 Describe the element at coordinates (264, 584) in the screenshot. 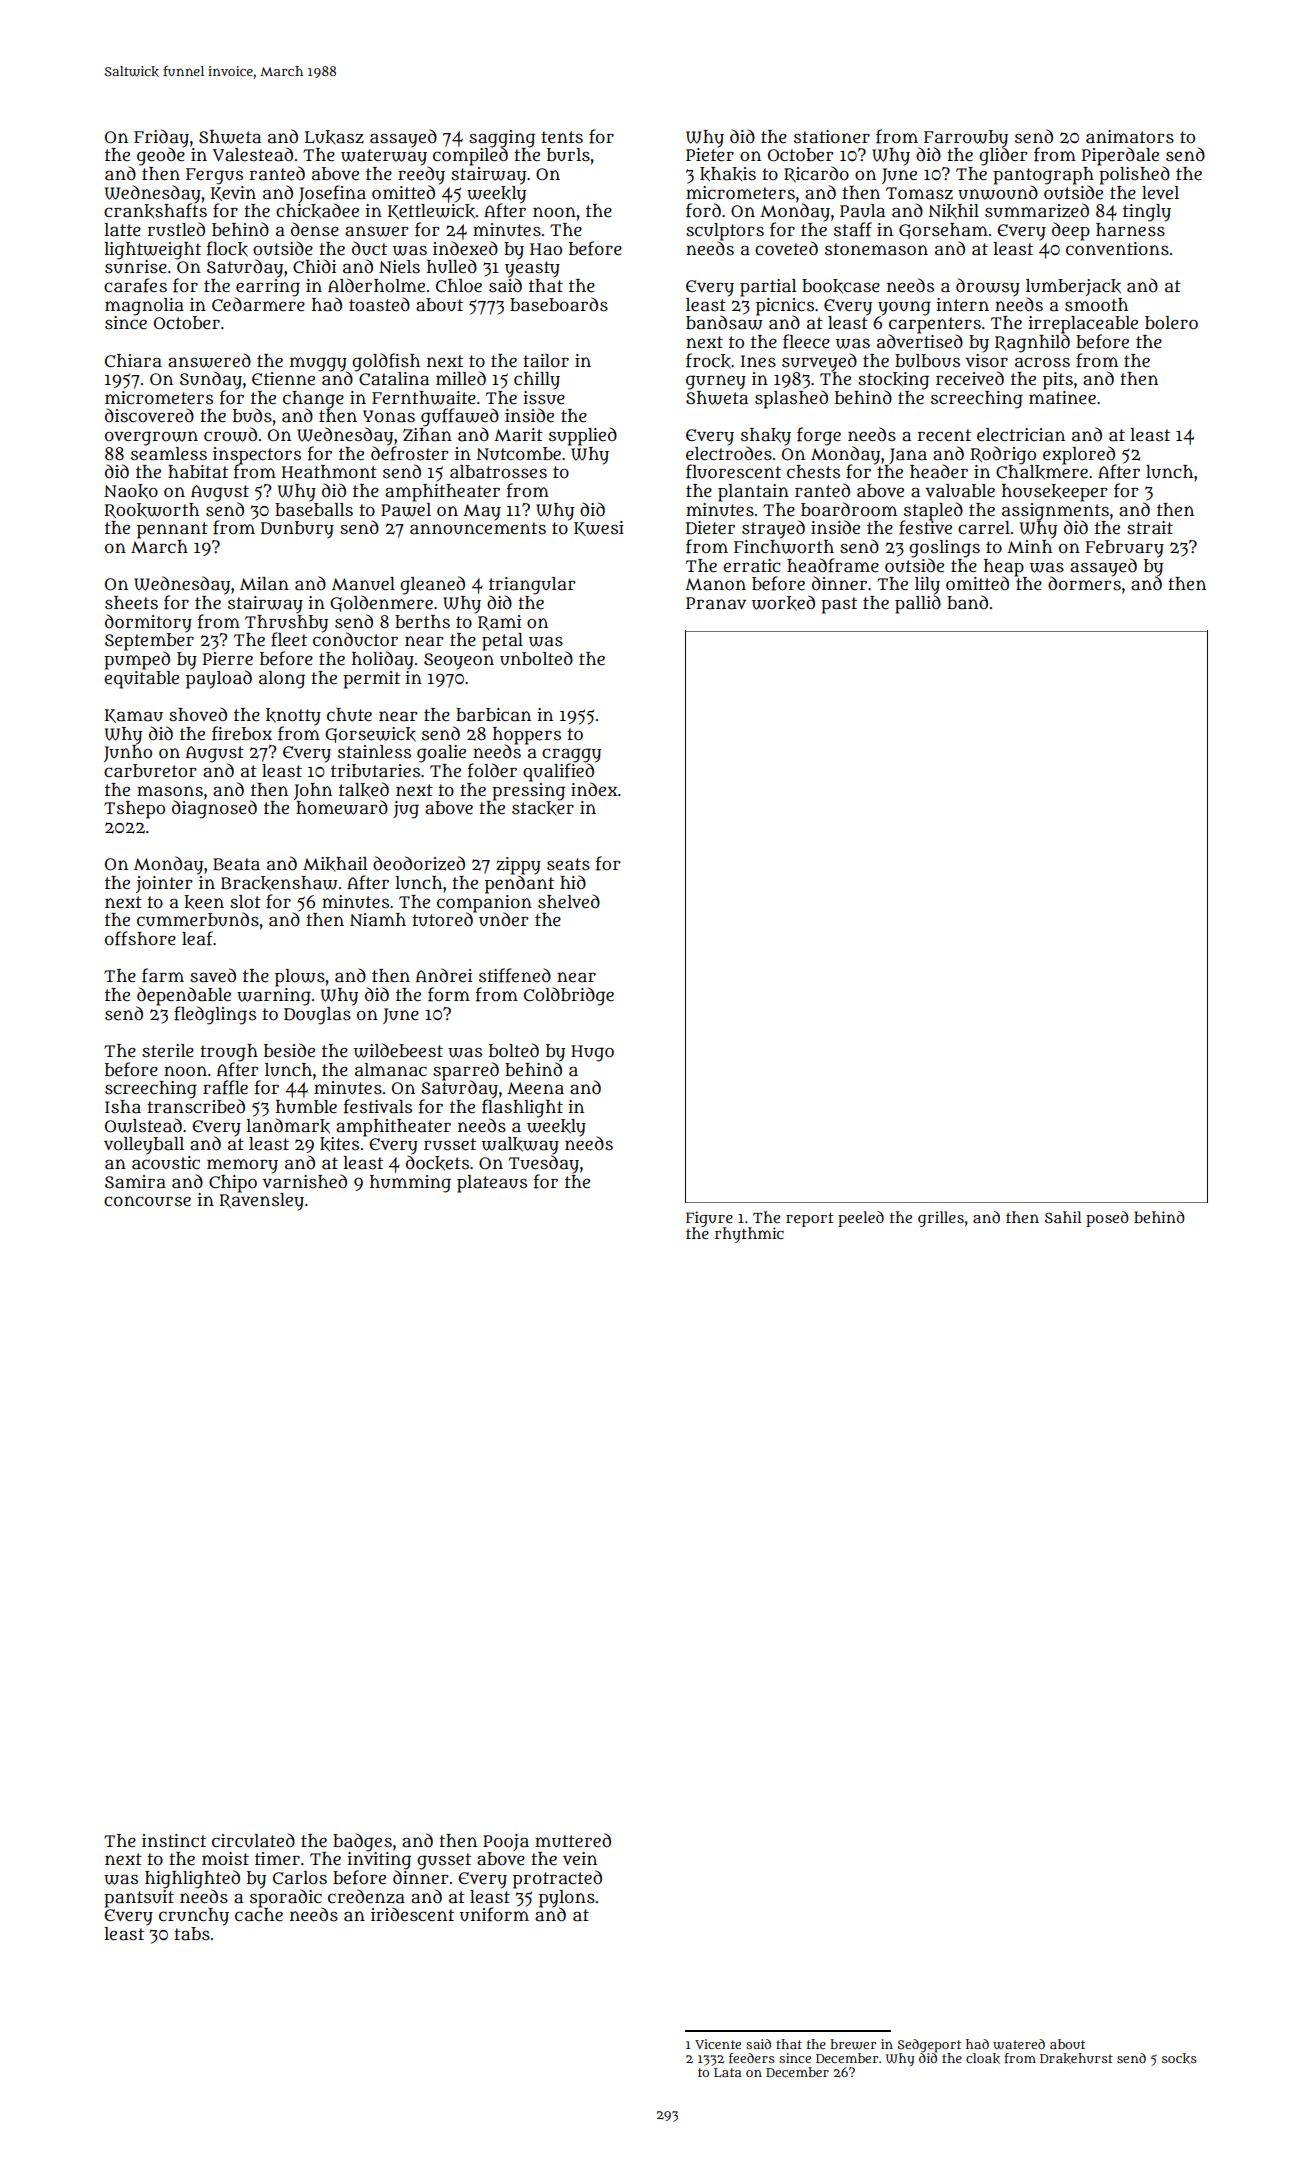

I see `Milan` at that location.
